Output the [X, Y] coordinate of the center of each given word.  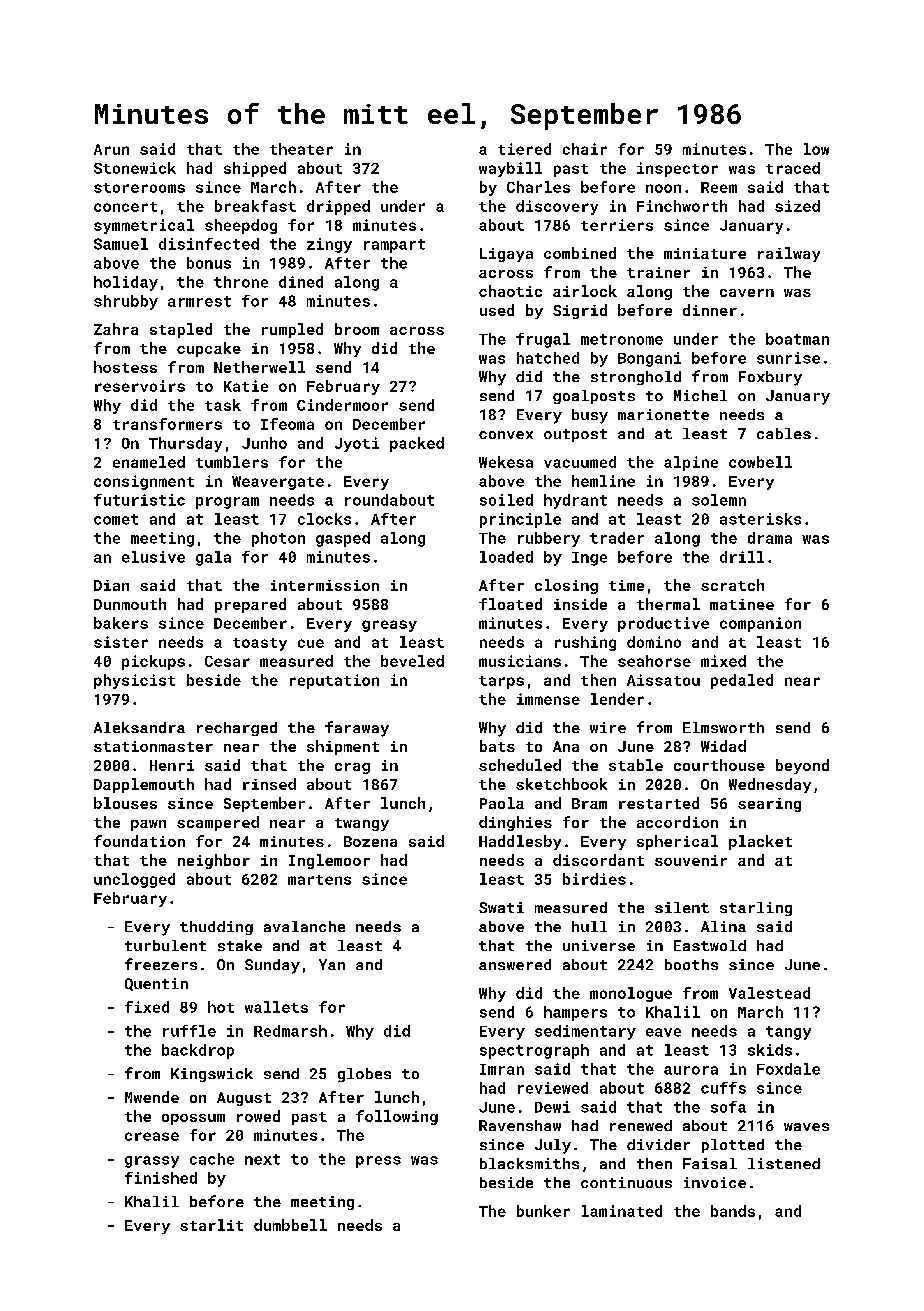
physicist [134, 681]
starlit [211, 1225]
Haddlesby [520, 842]
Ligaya [506, 255]
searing [769, 805]
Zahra [116, 329]
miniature [705, 253]
